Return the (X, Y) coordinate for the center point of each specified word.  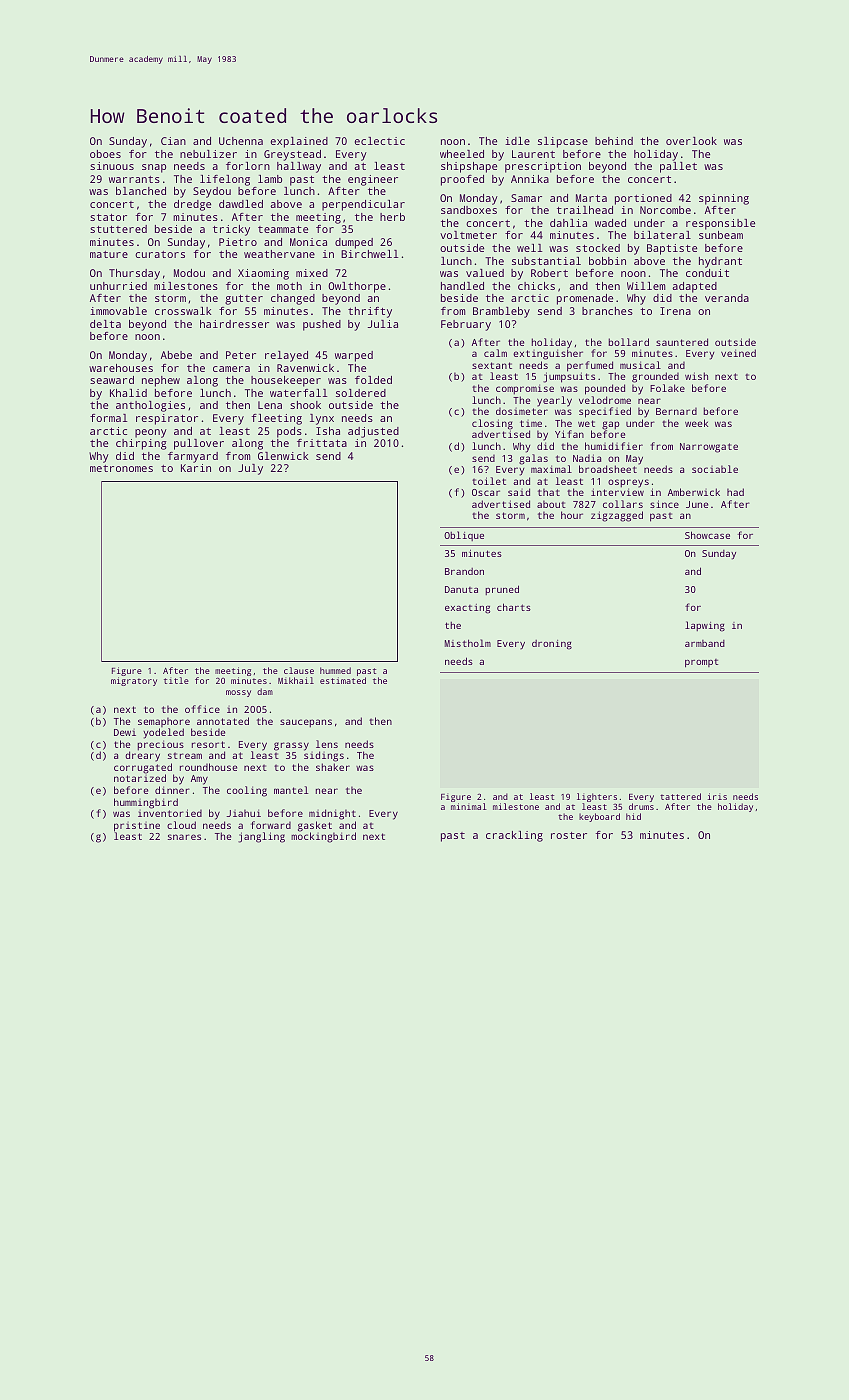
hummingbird (146, 803)
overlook (691, 141)
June (697, 504)
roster (569, 835)
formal (108, 418)
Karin (196, 468)
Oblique (464, 536)
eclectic (380, 141)
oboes (105, 154)
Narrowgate (709, 448)
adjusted (373, 432)
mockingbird (323, 838)
